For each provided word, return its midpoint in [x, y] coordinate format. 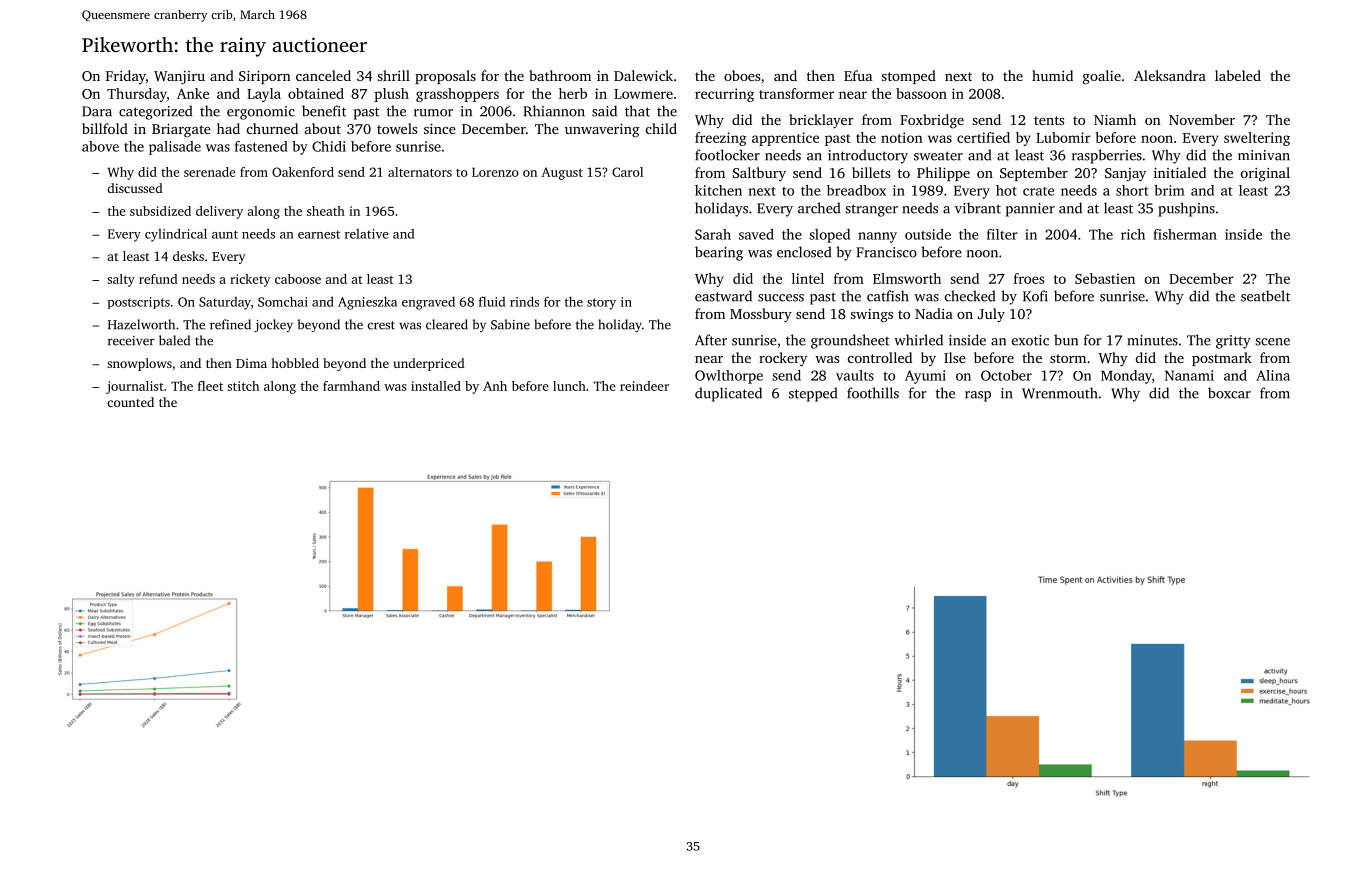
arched [819, 208]
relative [367, 234]
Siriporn [264, 77]
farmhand [351, 386]
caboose [298, 279]
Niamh [1115, 119]
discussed [135, 188]
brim [1169, 190]
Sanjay [1125, 175]
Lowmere [643, 94]
